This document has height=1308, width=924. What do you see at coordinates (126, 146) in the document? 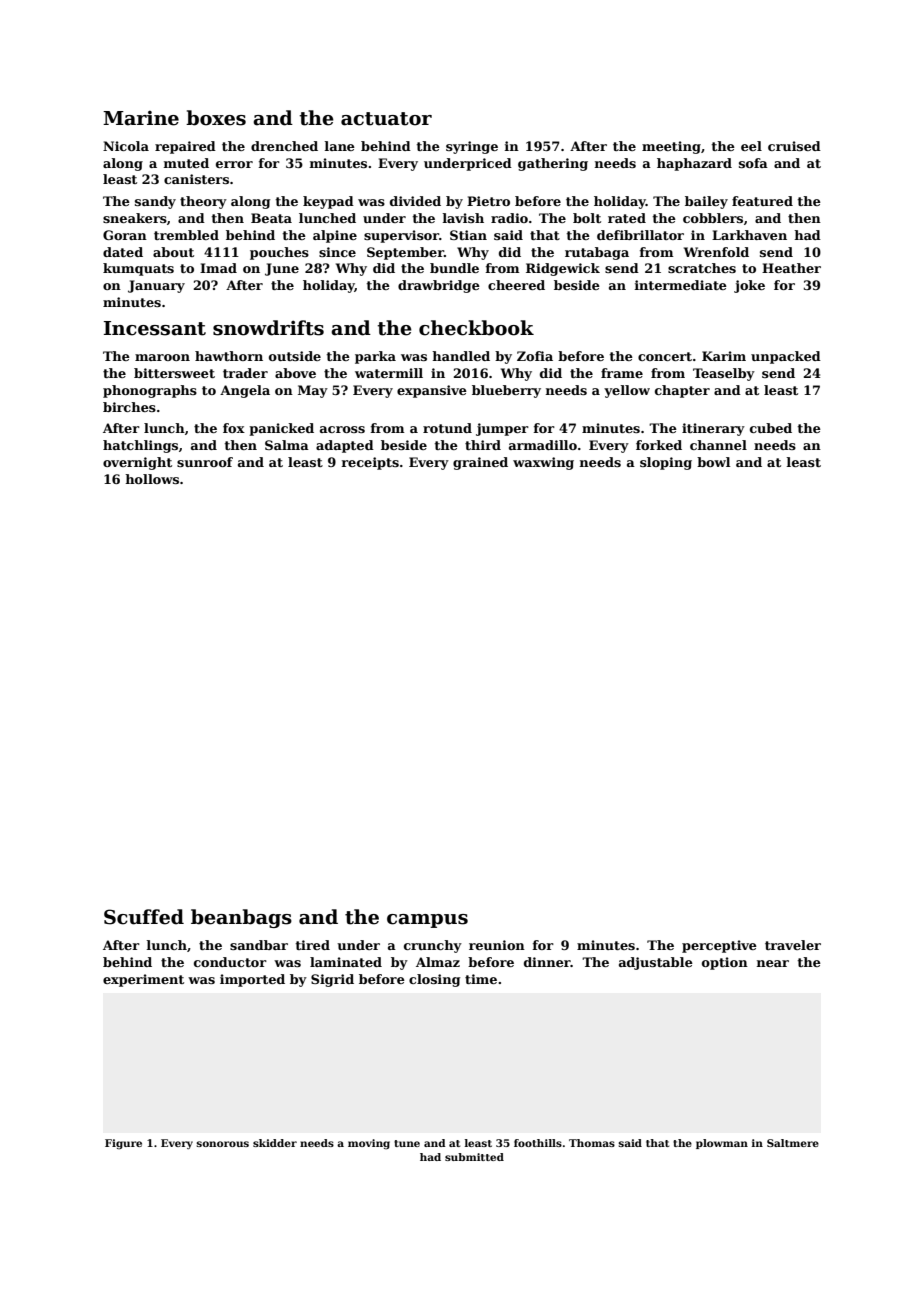
I see `Nicola` at bounding box center [126, 146].
